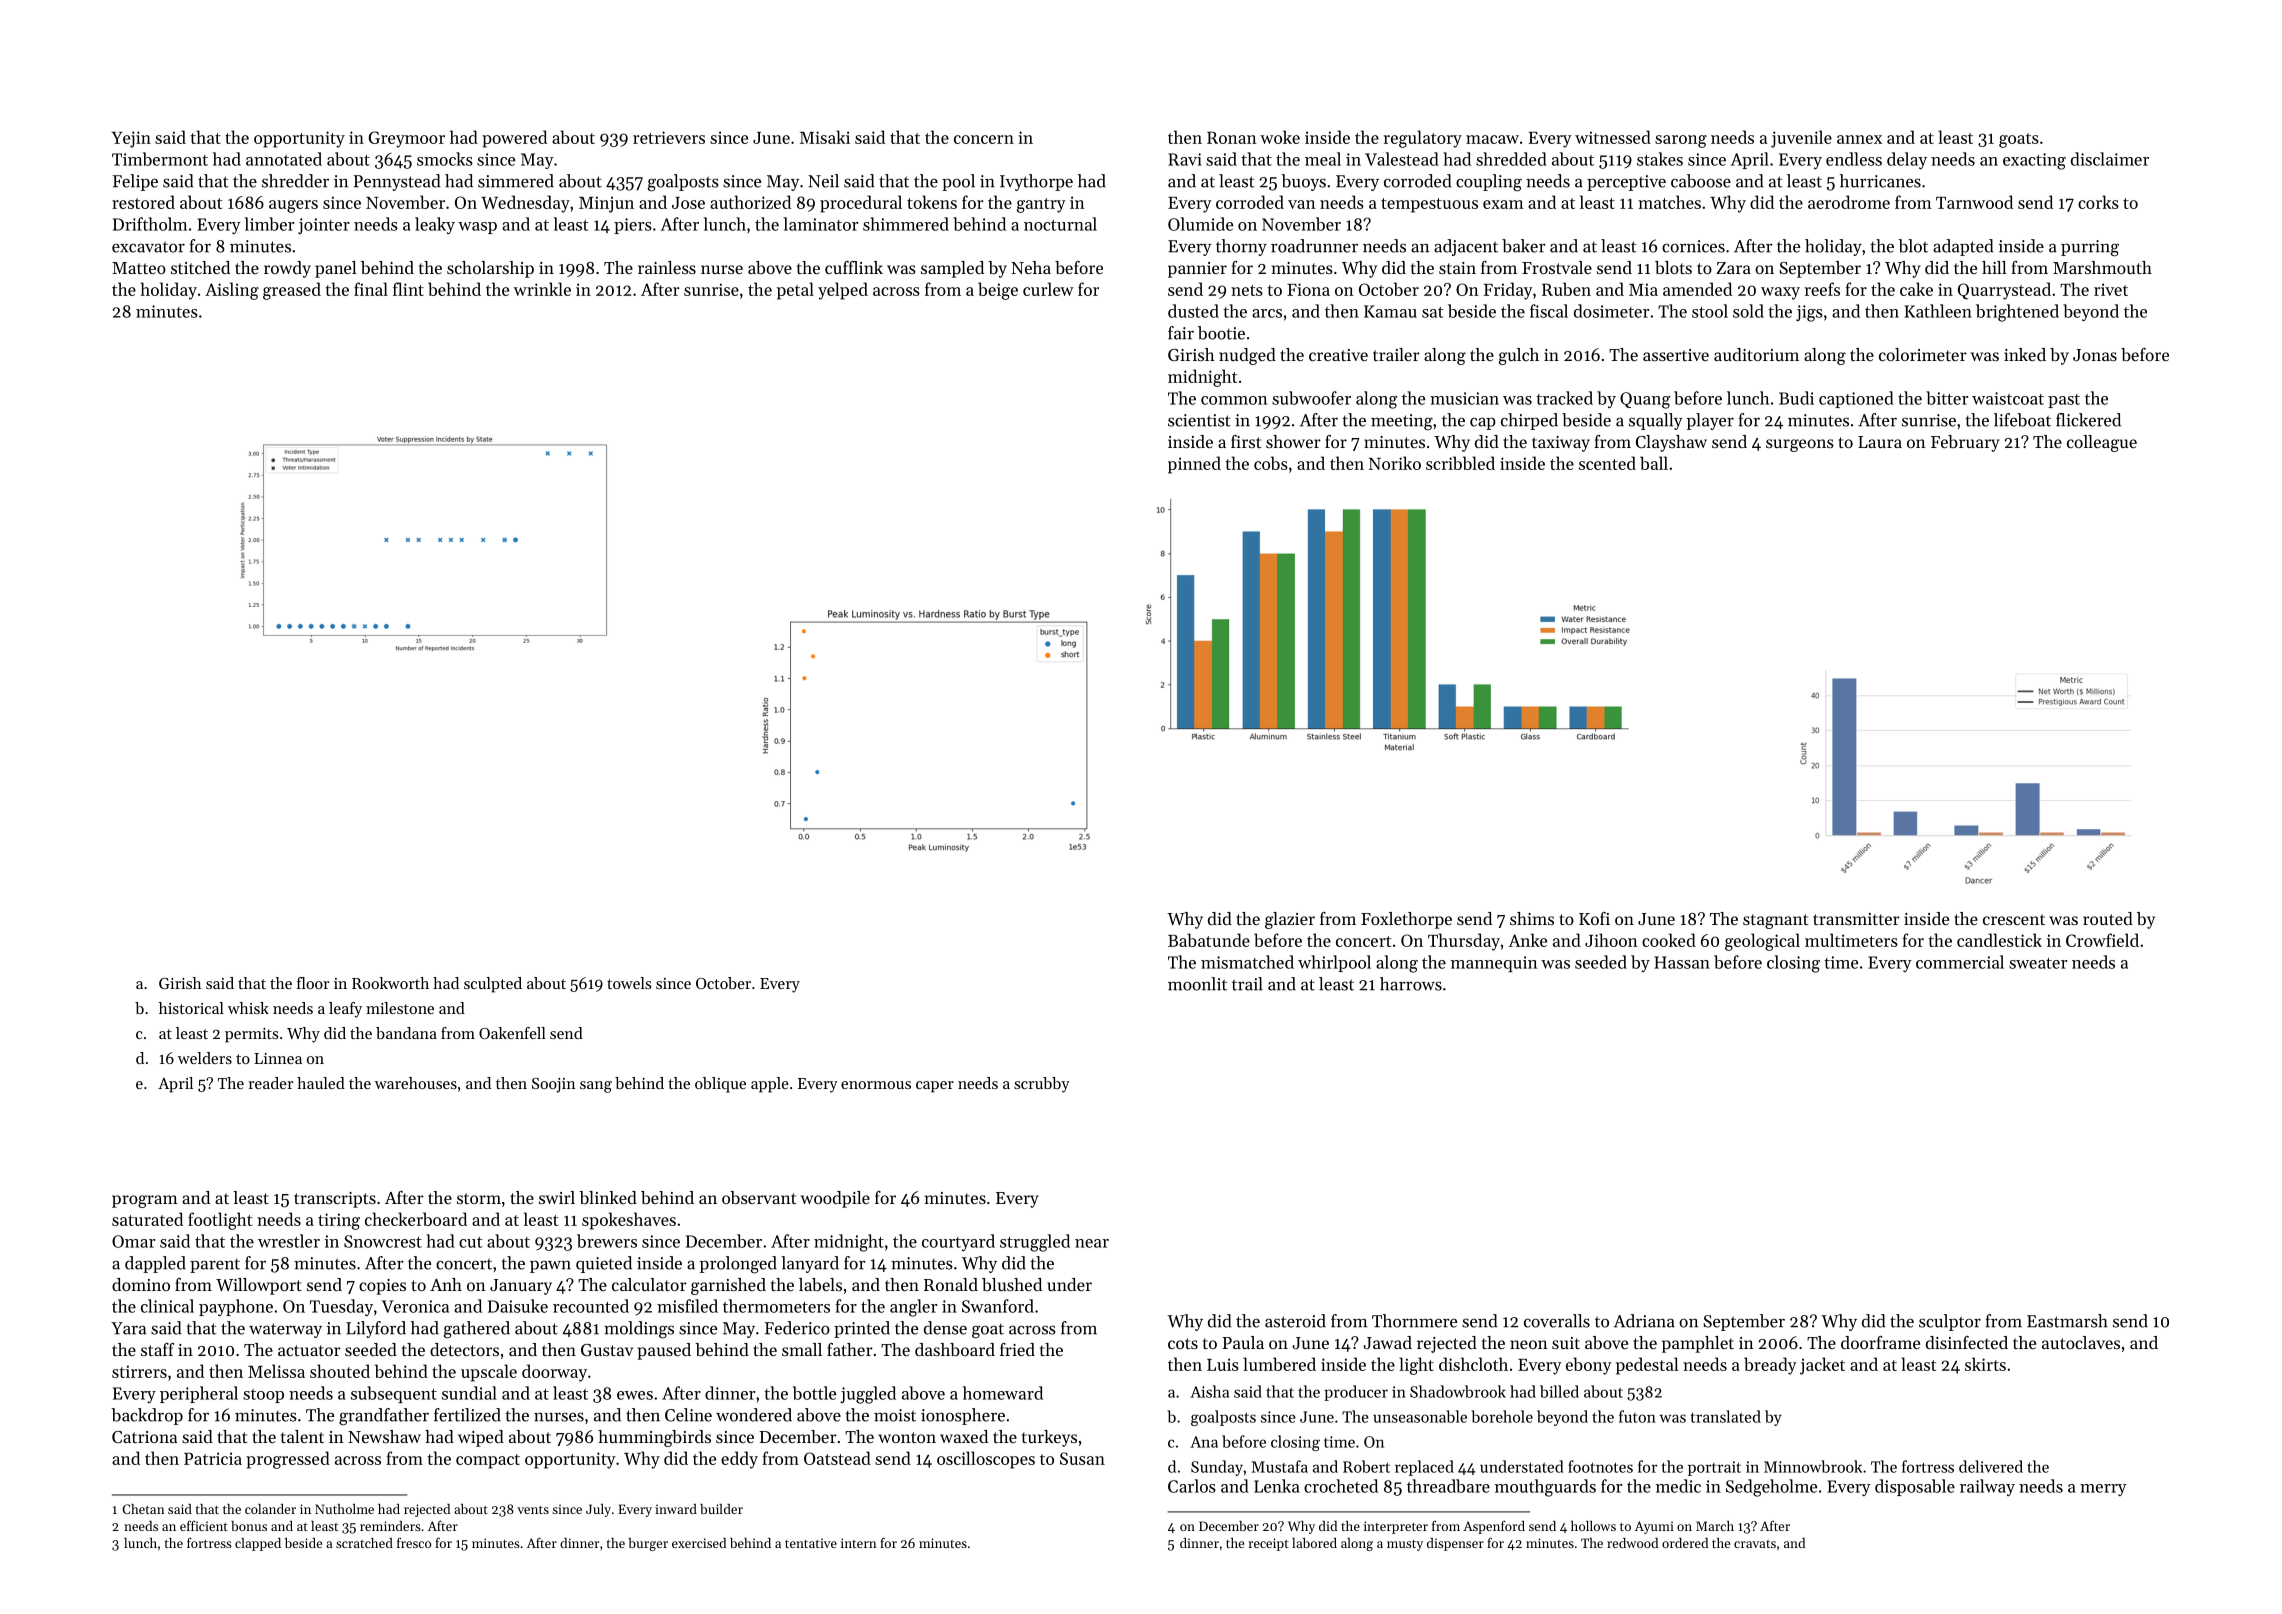 This screenshot has width=2282, height=1614. What do you see at coordinates (493, 985) in the screenshot?
I see `sculpted` at bounding box center [493, 985].
